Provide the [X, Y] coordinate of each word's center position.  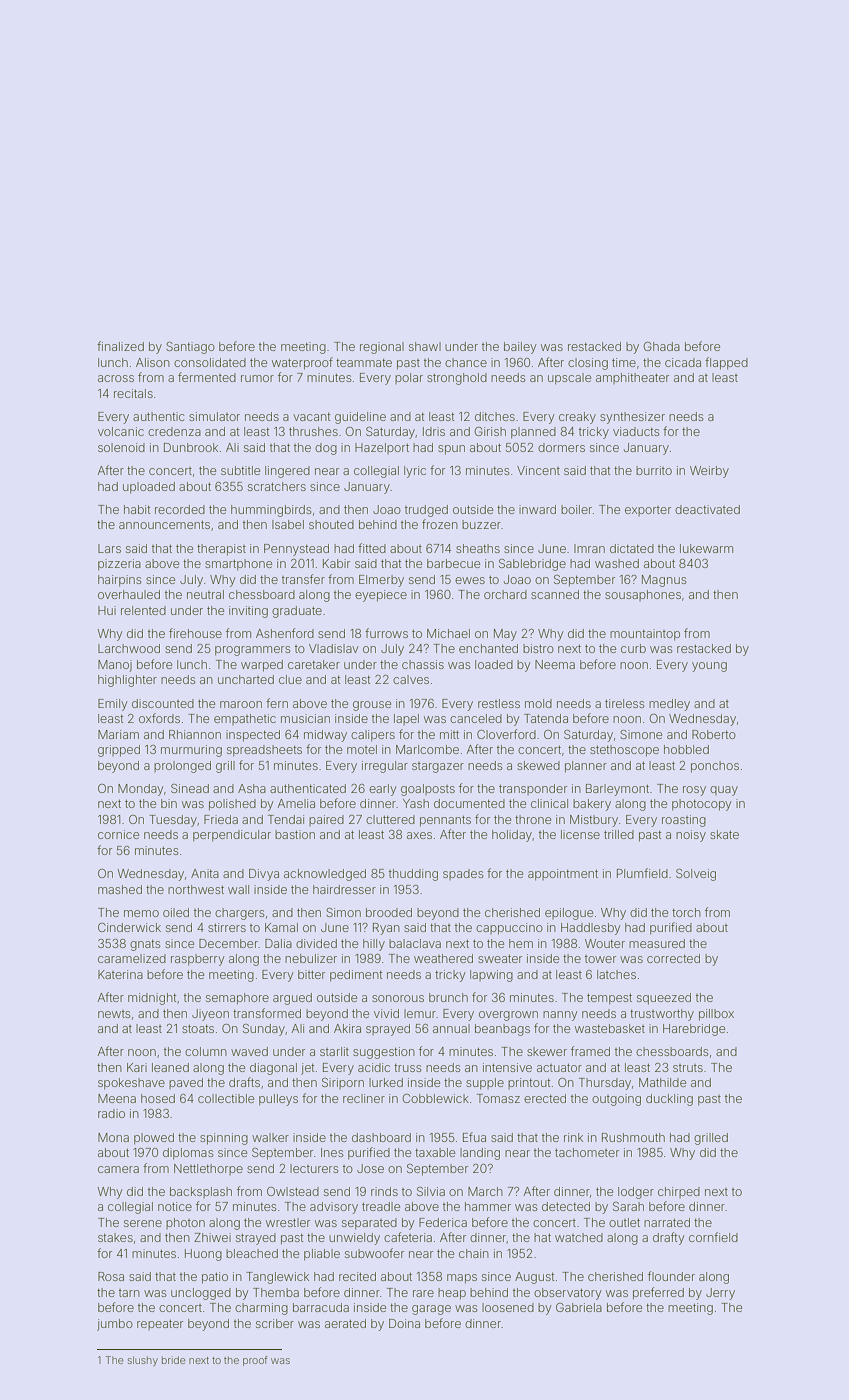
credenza [174, 431]
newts [114, 1014]
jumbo [115, 1325]
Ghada [662, 346]
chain [474, 1253]
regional [382, 348]
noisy [691, 836]
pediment [356, 976]
